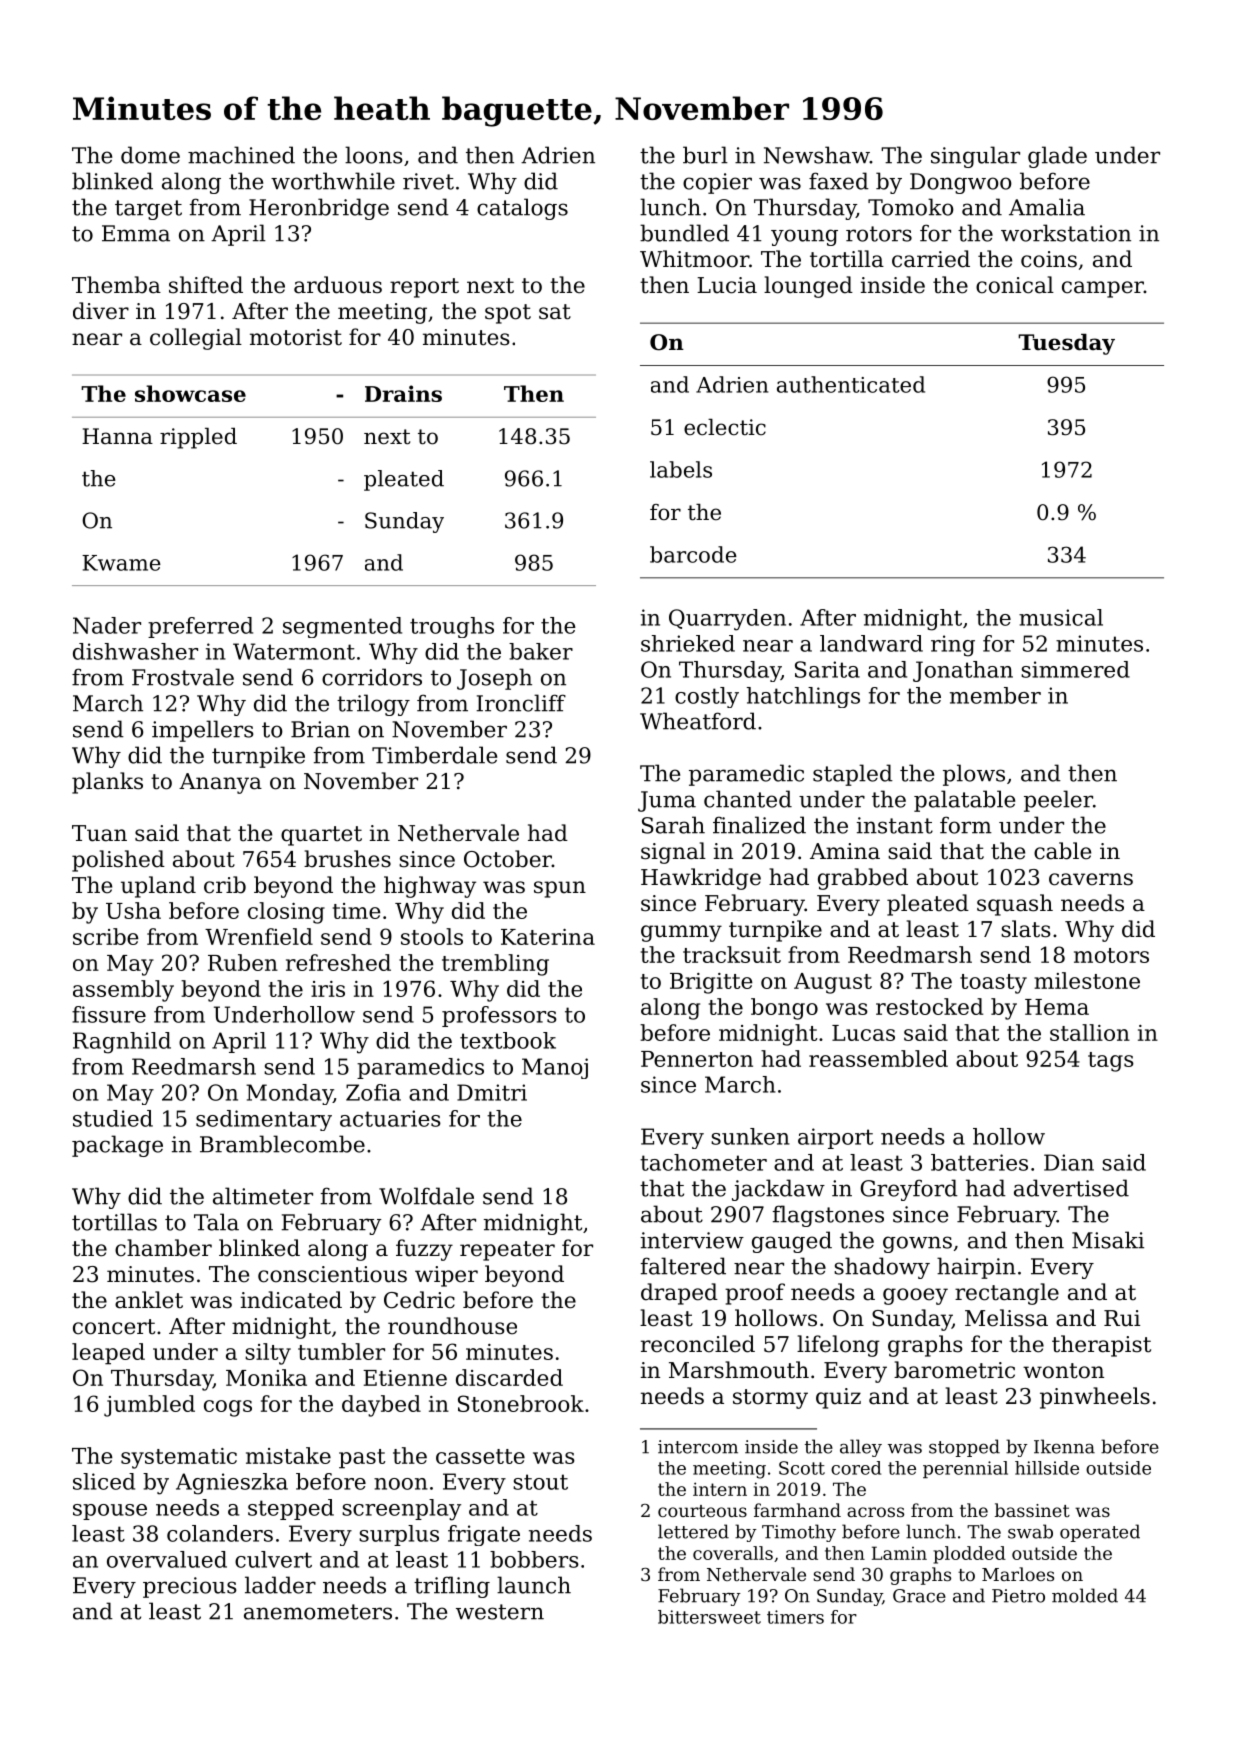 This page has width=1236, height=1748. Describe the element at coordinates (1075, 669) in the page. I see `simmered` at that location.
